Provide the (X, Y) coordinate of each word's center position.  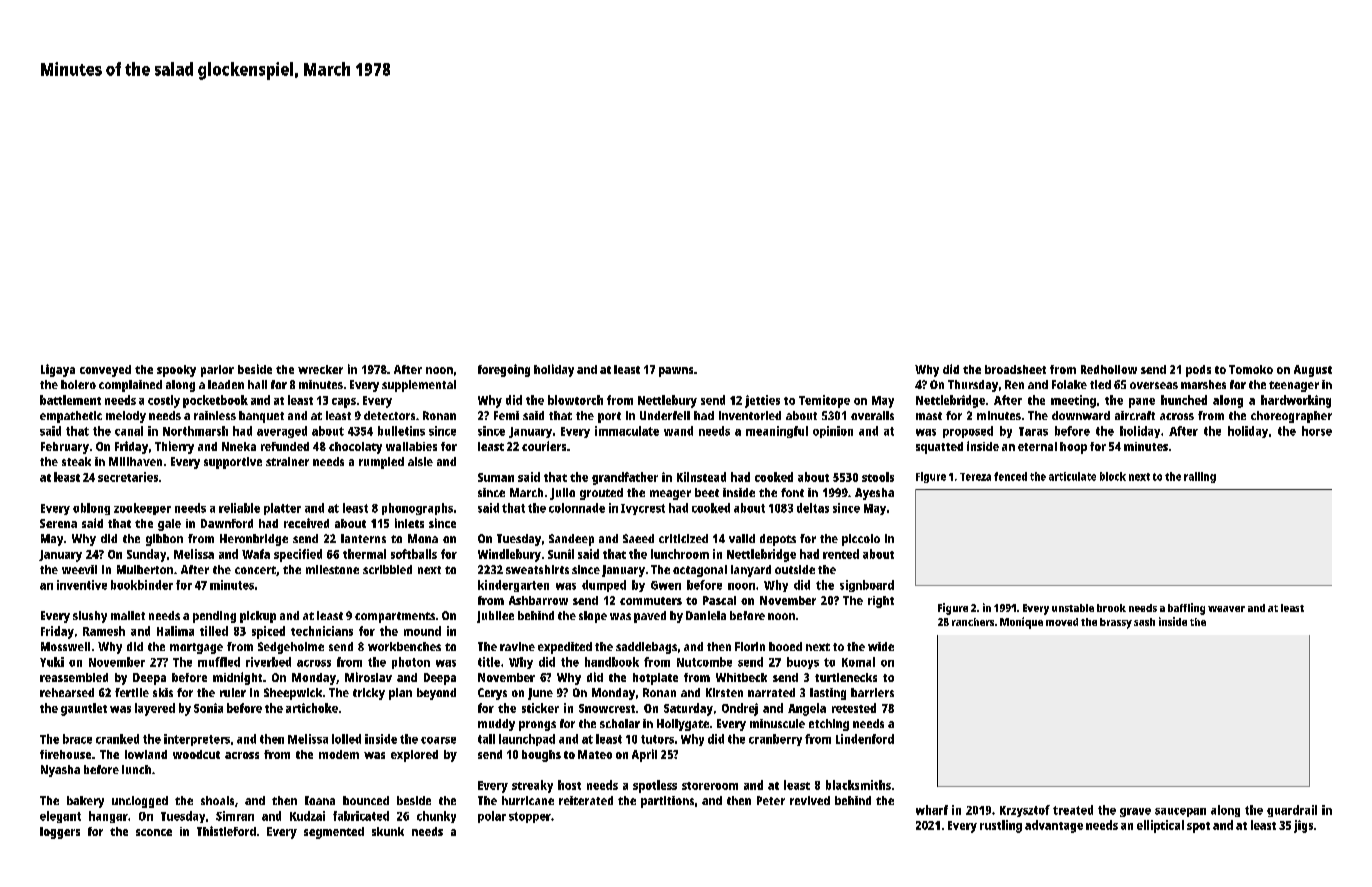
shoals (217, 800)
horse (1317, 431)
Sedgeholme (291, 648)
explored (414, 756)
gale (169, 525)
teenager (1294, 386)
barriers (872, 692)
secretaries (128, 477)
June (540, 694)
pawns (676, 372)
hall (257, 384)
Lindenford (865, 739)
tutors (657, 739)
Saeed (638, 538)
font (792, 492)
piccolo (861, 540)
